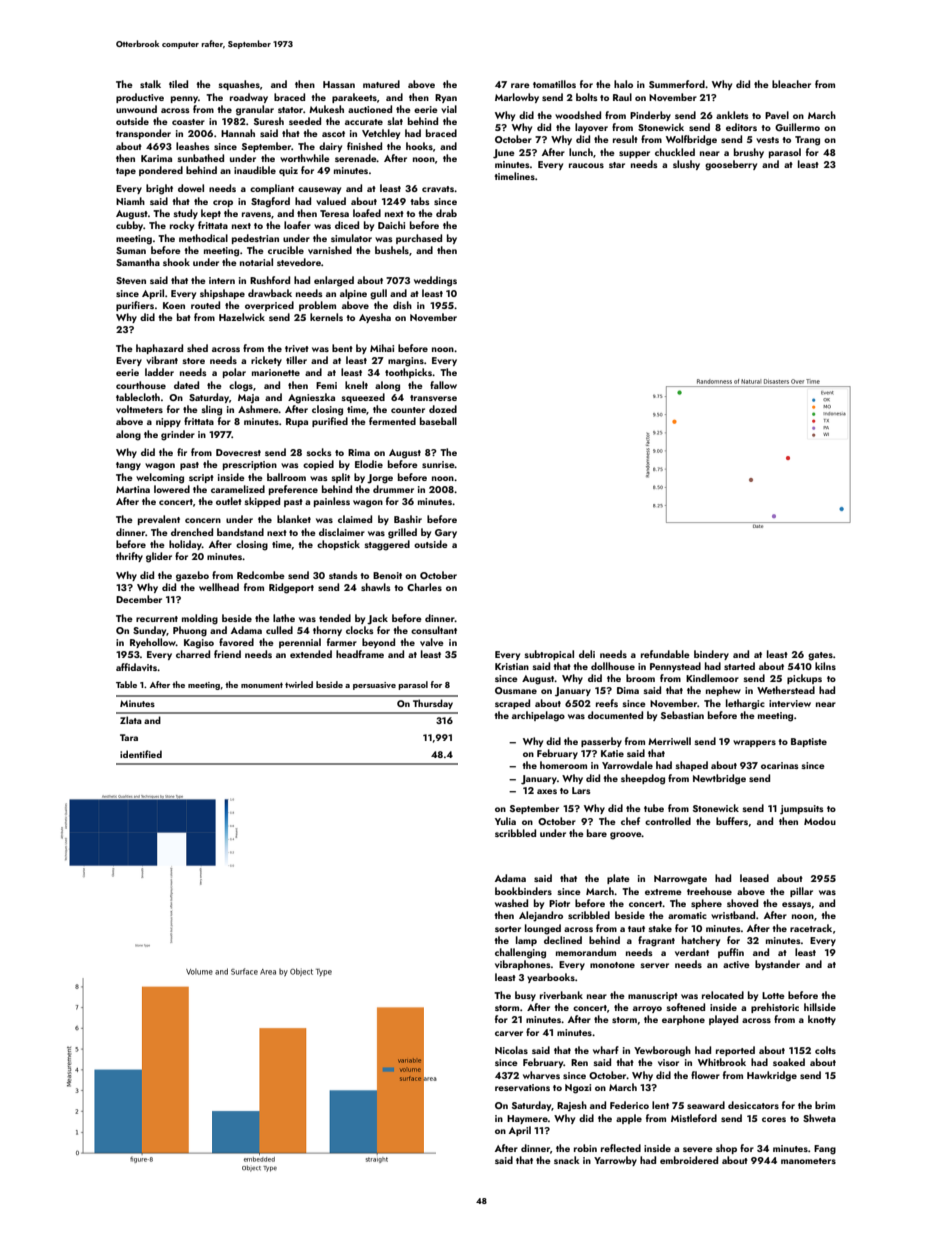 This page has height=1233, width=952. Describe the element at coordinates (509, 1033) in the page. I see `carver` at that location.
